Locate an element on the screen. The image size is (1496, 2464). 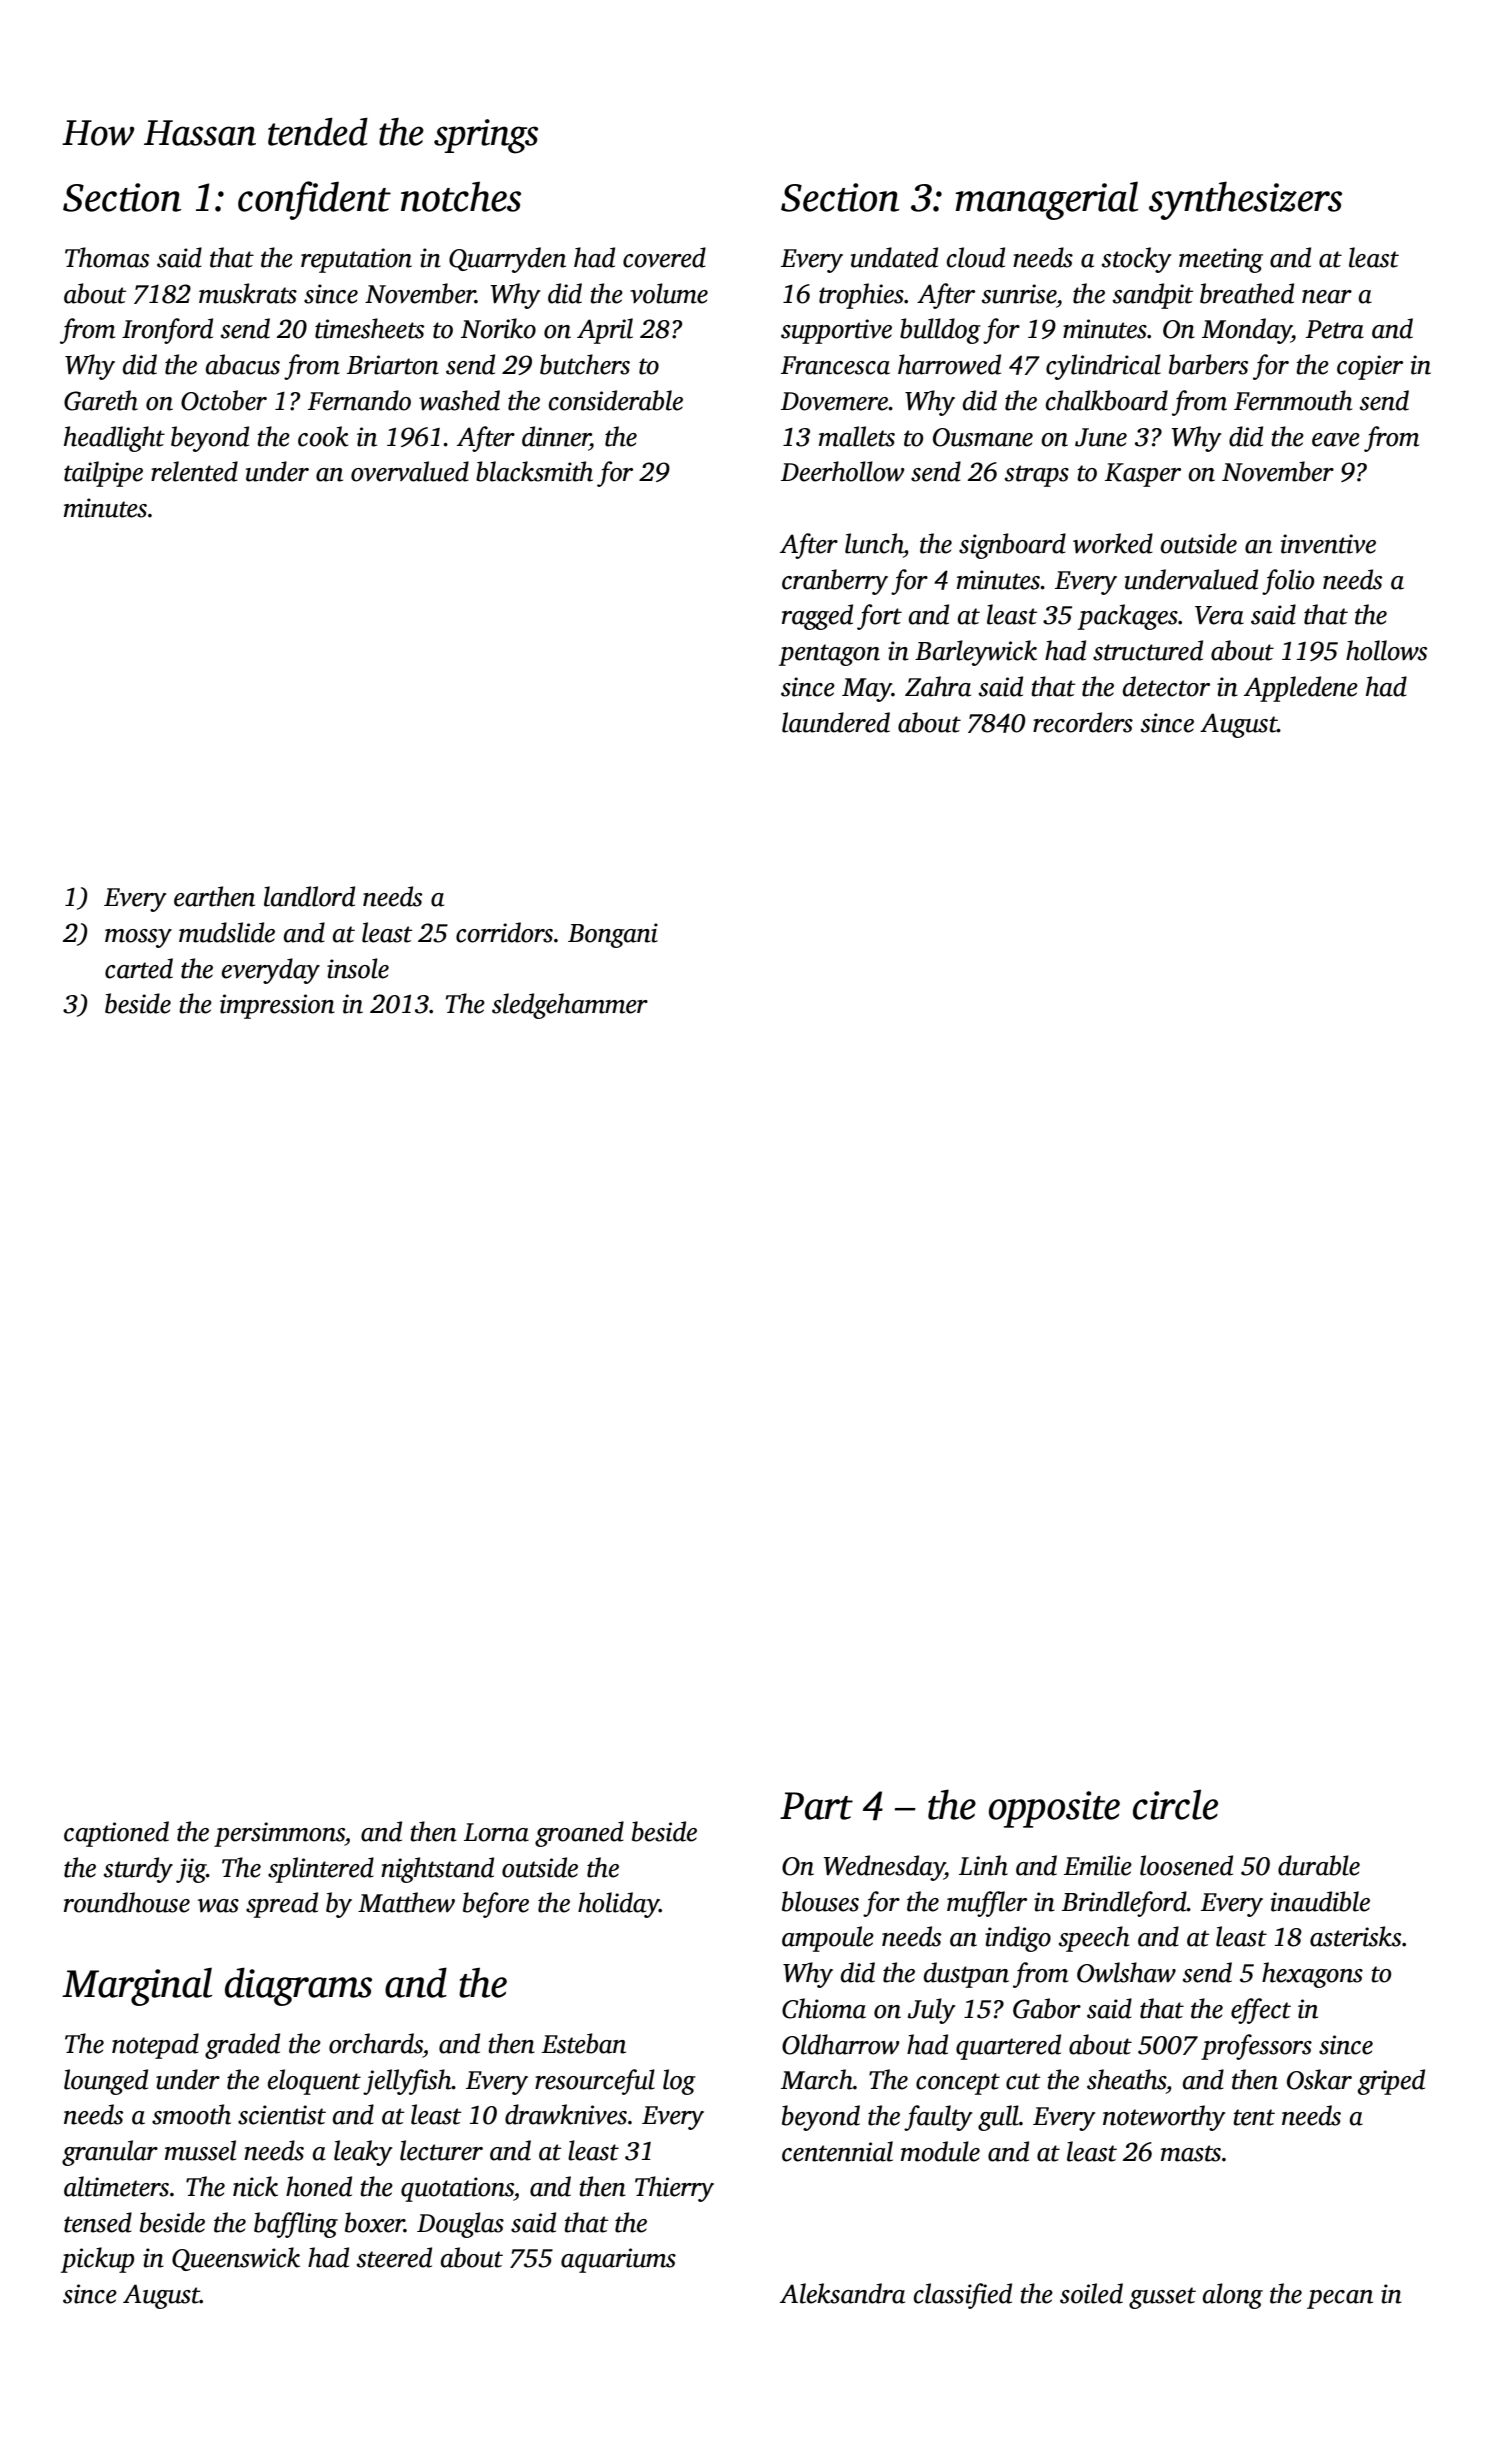
landlord is located at coordinates (309, 896).
